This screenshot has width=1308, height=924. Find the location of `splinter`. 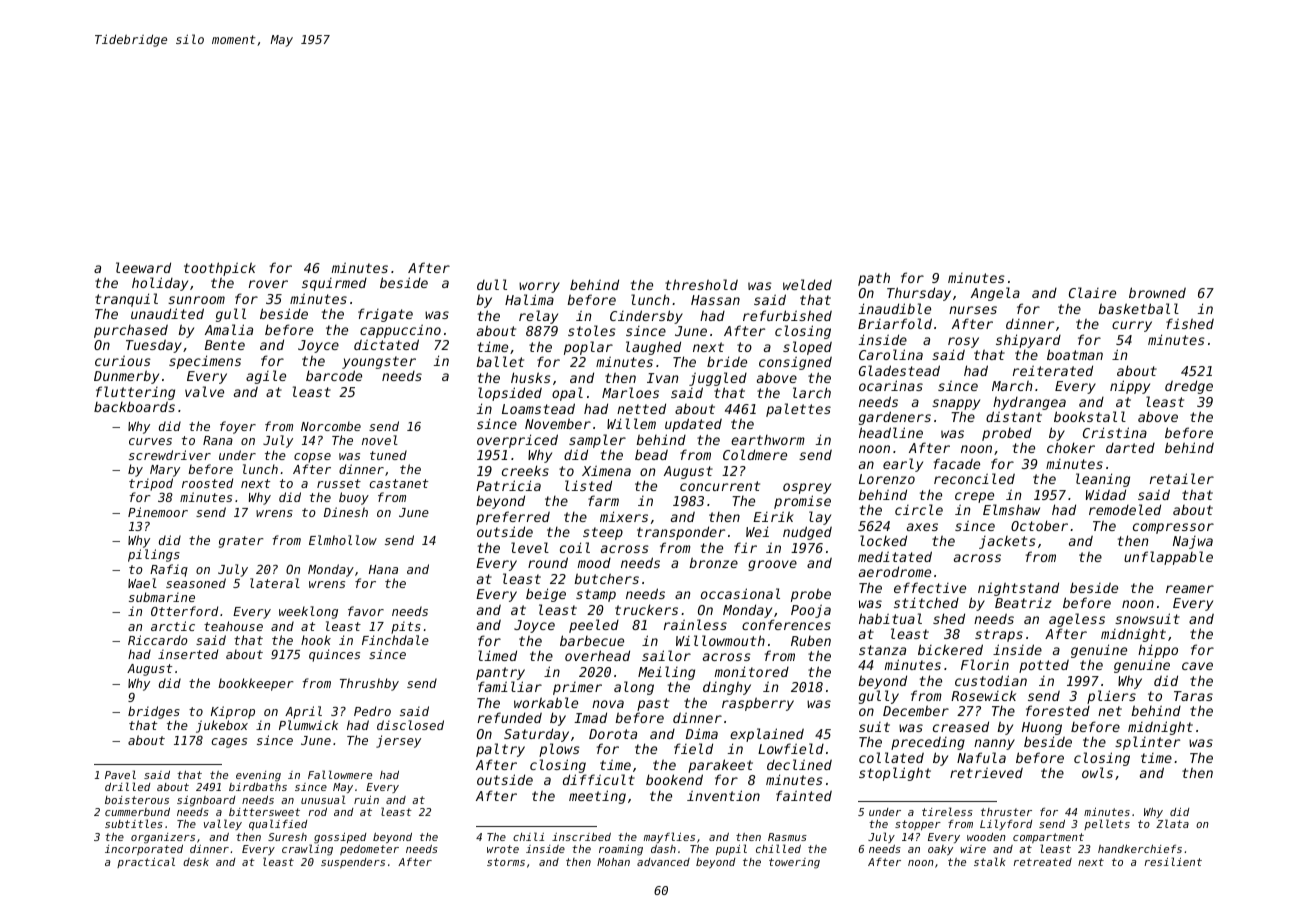

splinter is located at coordinates (1147, 743).
